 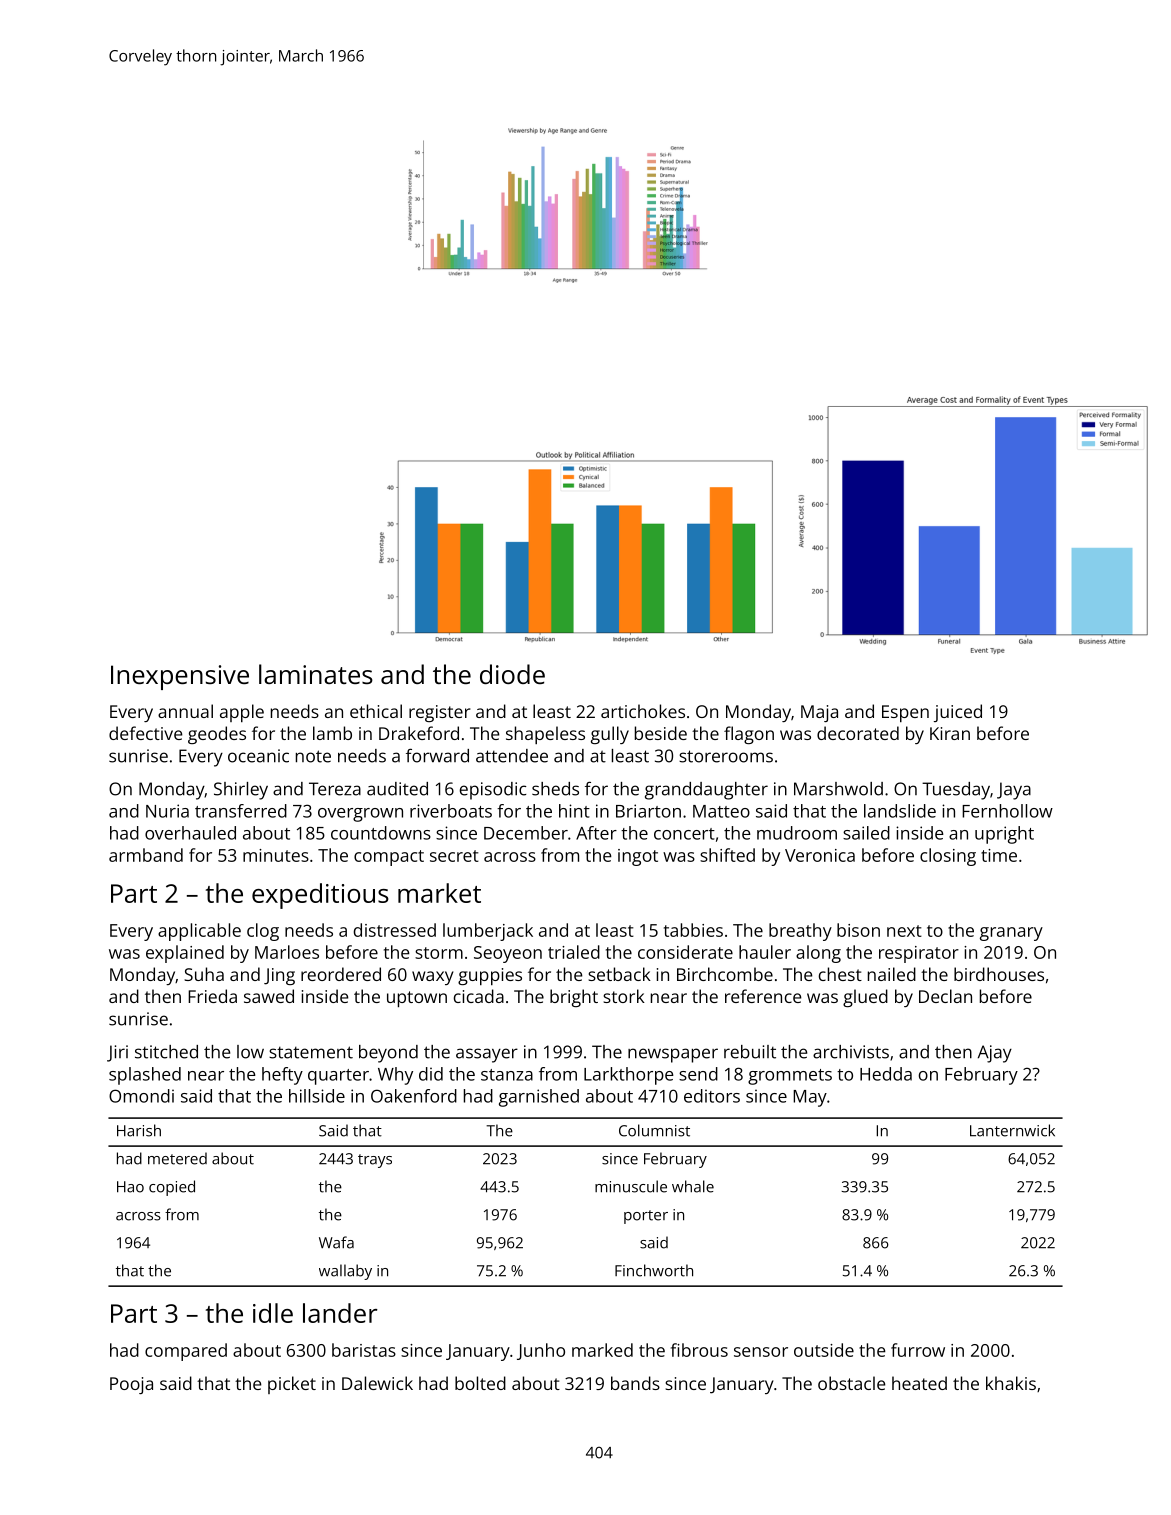 What do you see at coordinates (437, 755) in the image?
I see `forward` at bounding box center [437, 755].
